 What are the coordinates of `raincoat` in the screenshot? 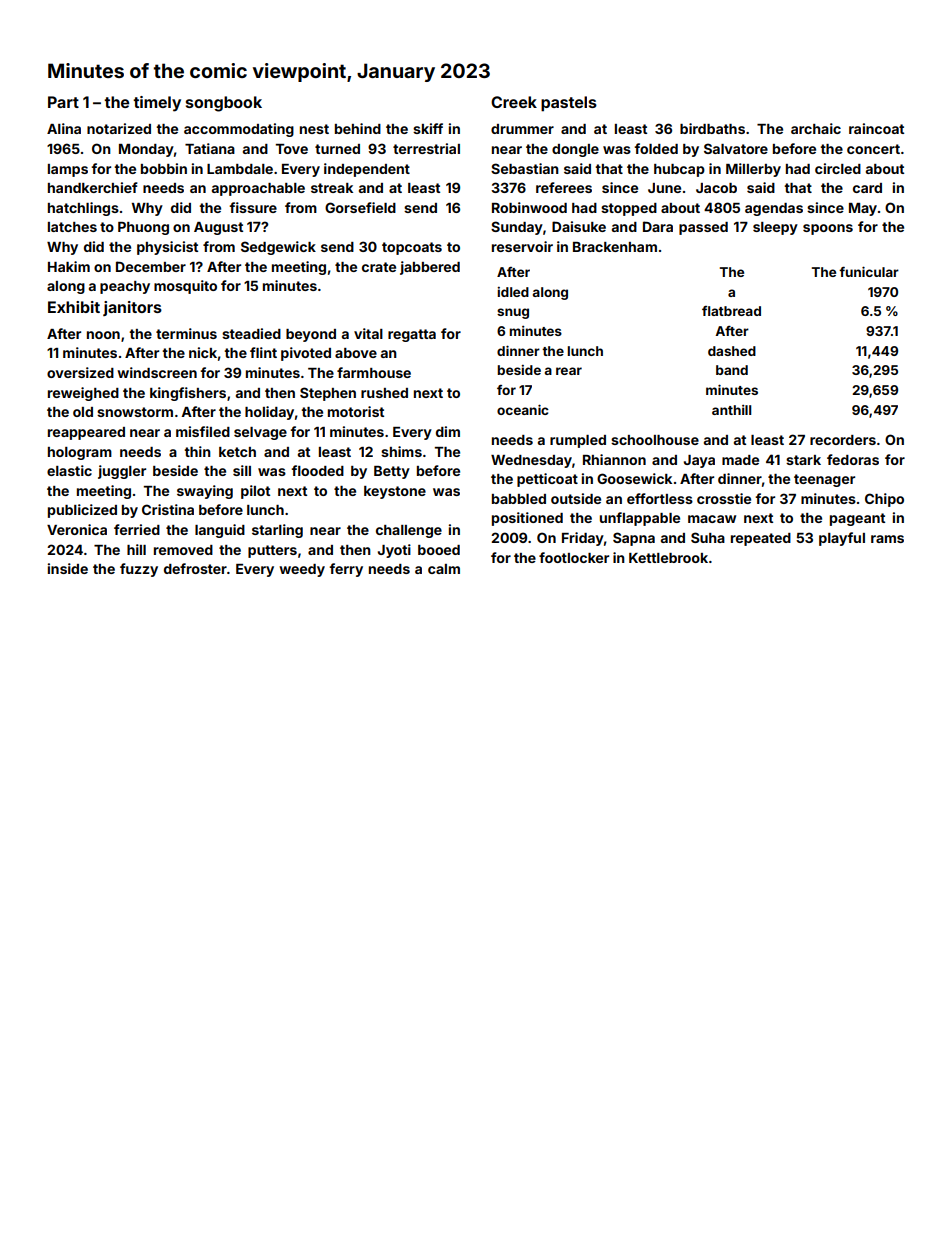 It's located at (876, 128).
